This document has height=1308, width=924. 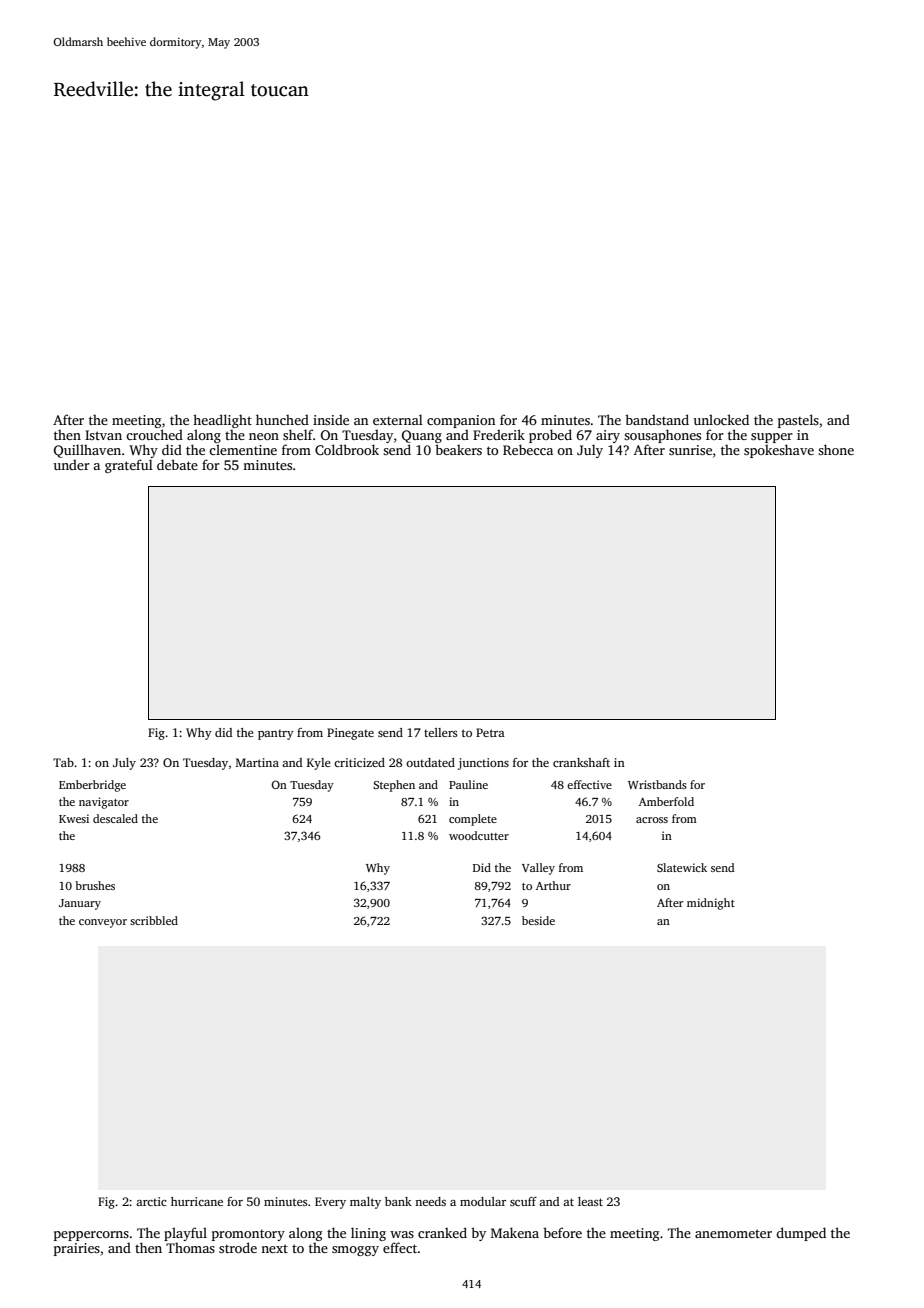 I want to click on midnight, so click(x=711, y=904).
